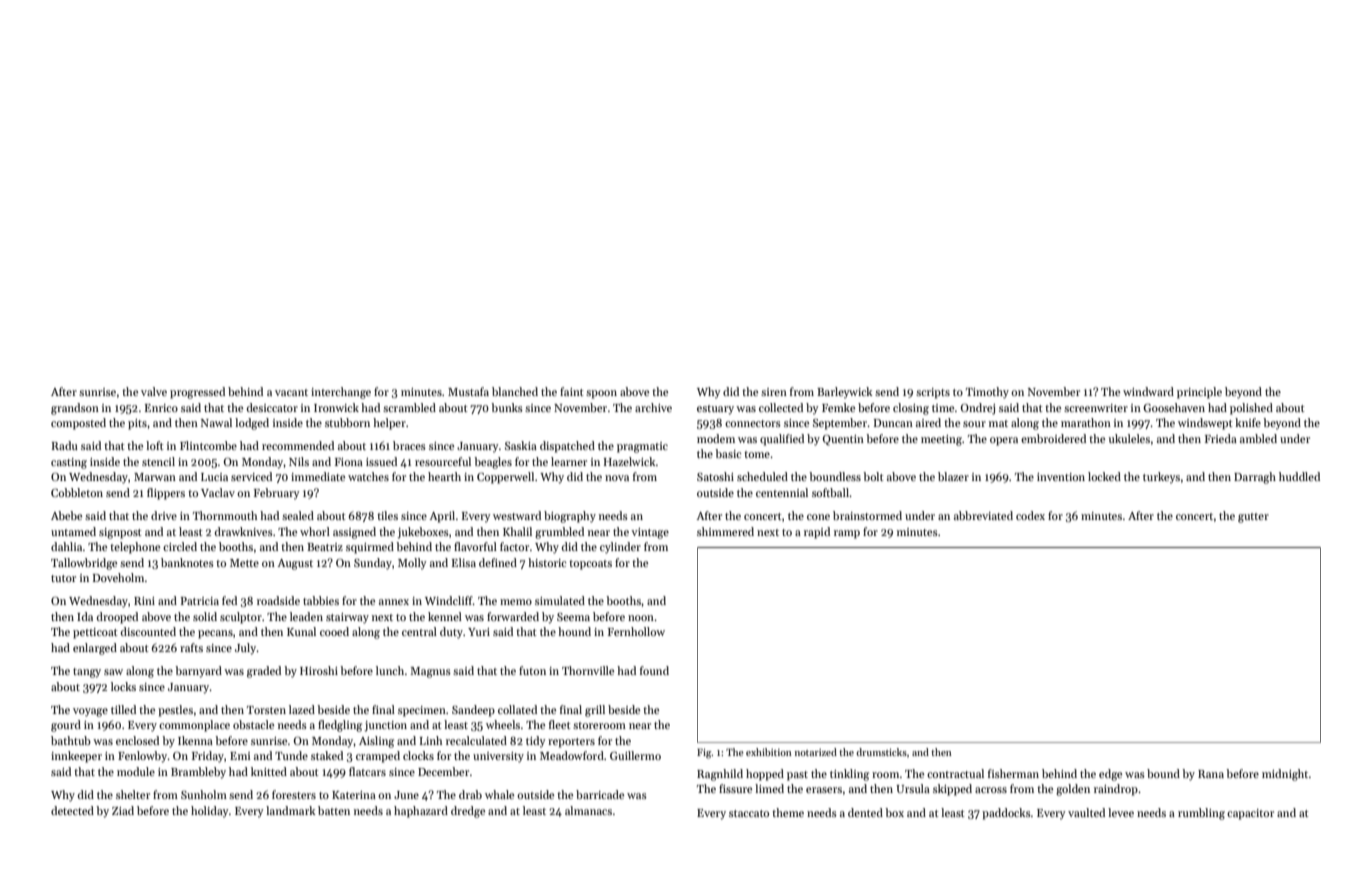 This image has width=1372, height=887. Describe the element at coordinates (63, 578) in the image. I see `tutor` at that location.
